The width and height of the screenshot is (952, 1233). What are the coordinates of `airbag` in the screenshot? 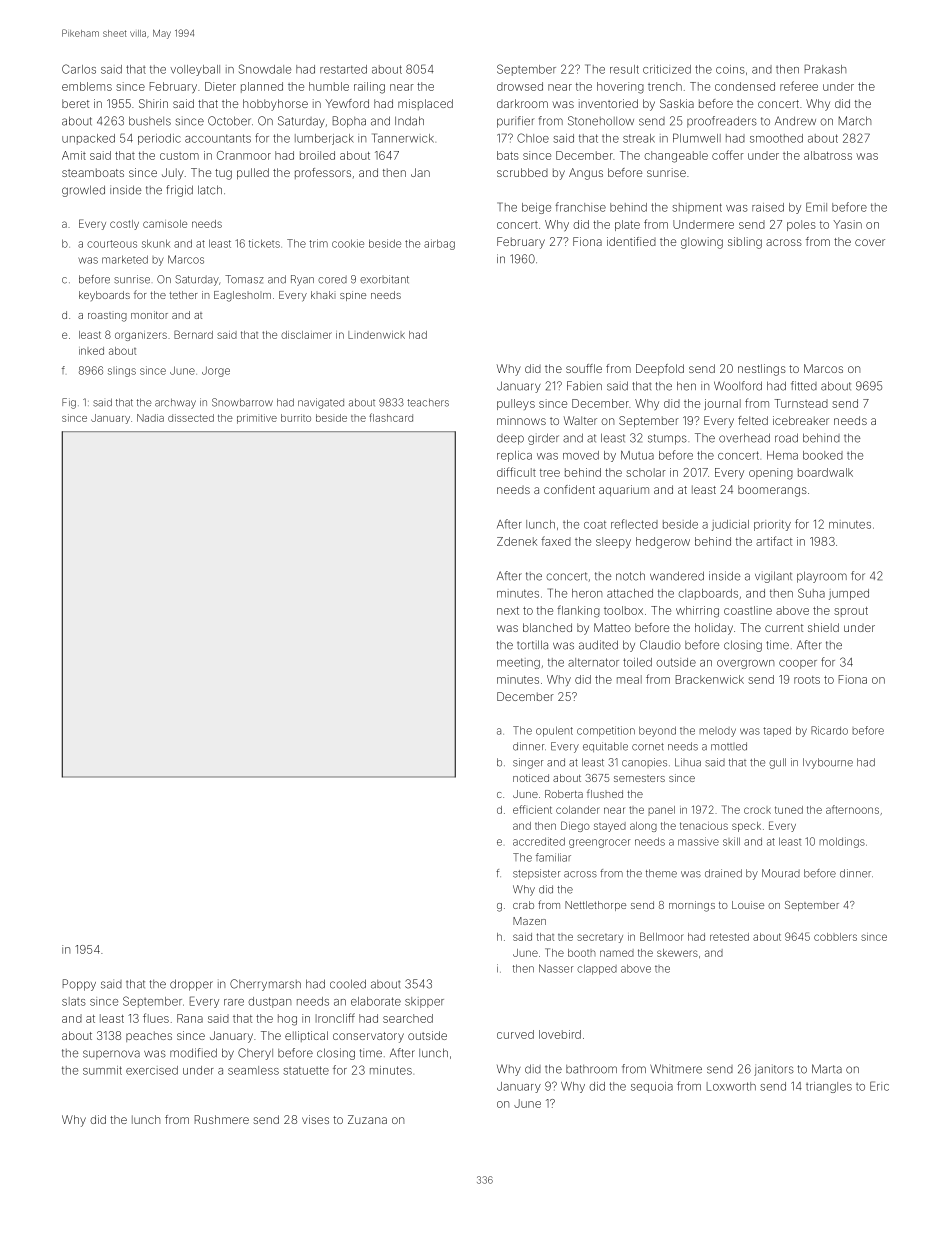 It's located at (439, 244).
